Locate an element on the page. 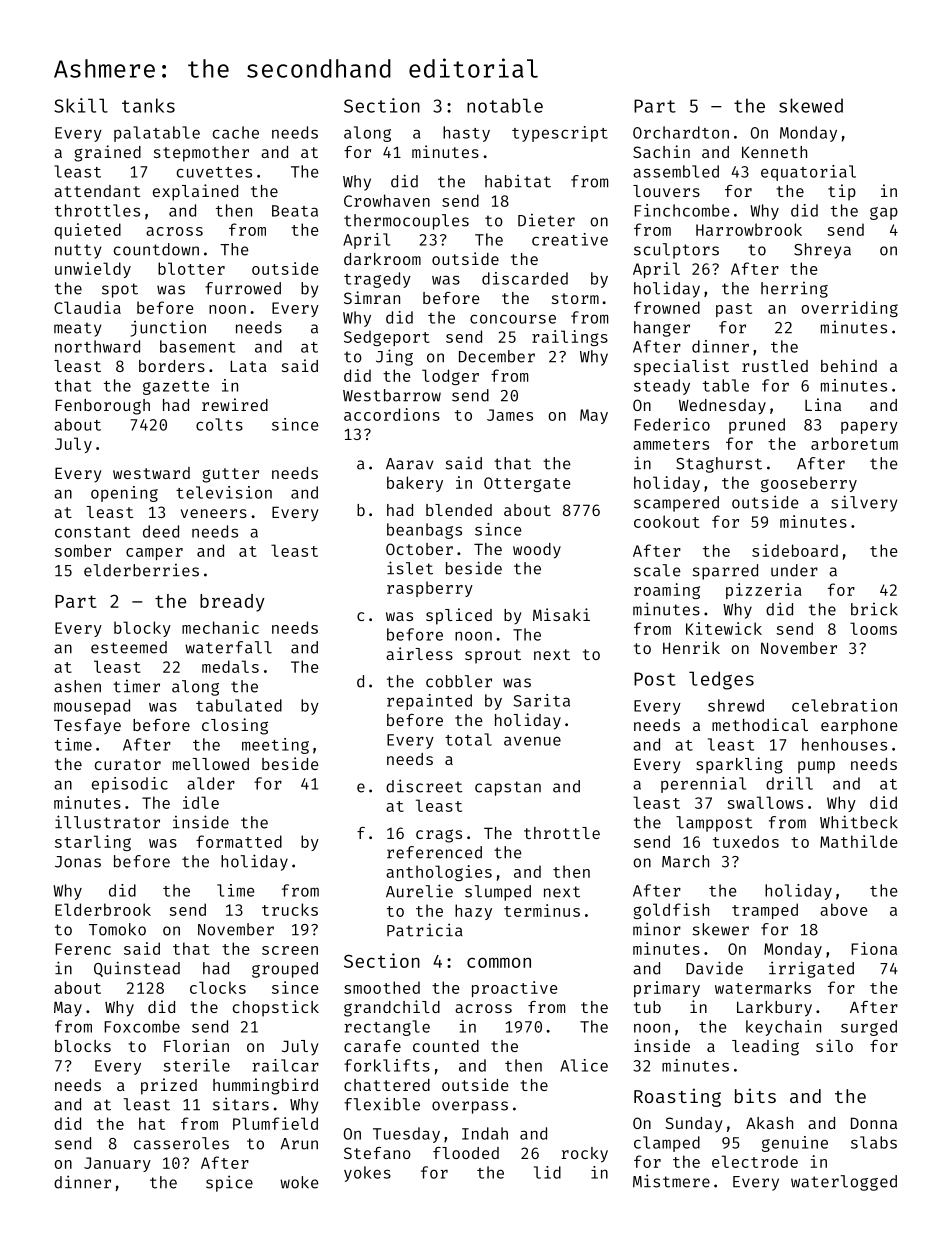  silo is located at coordinates (834, 1045).
